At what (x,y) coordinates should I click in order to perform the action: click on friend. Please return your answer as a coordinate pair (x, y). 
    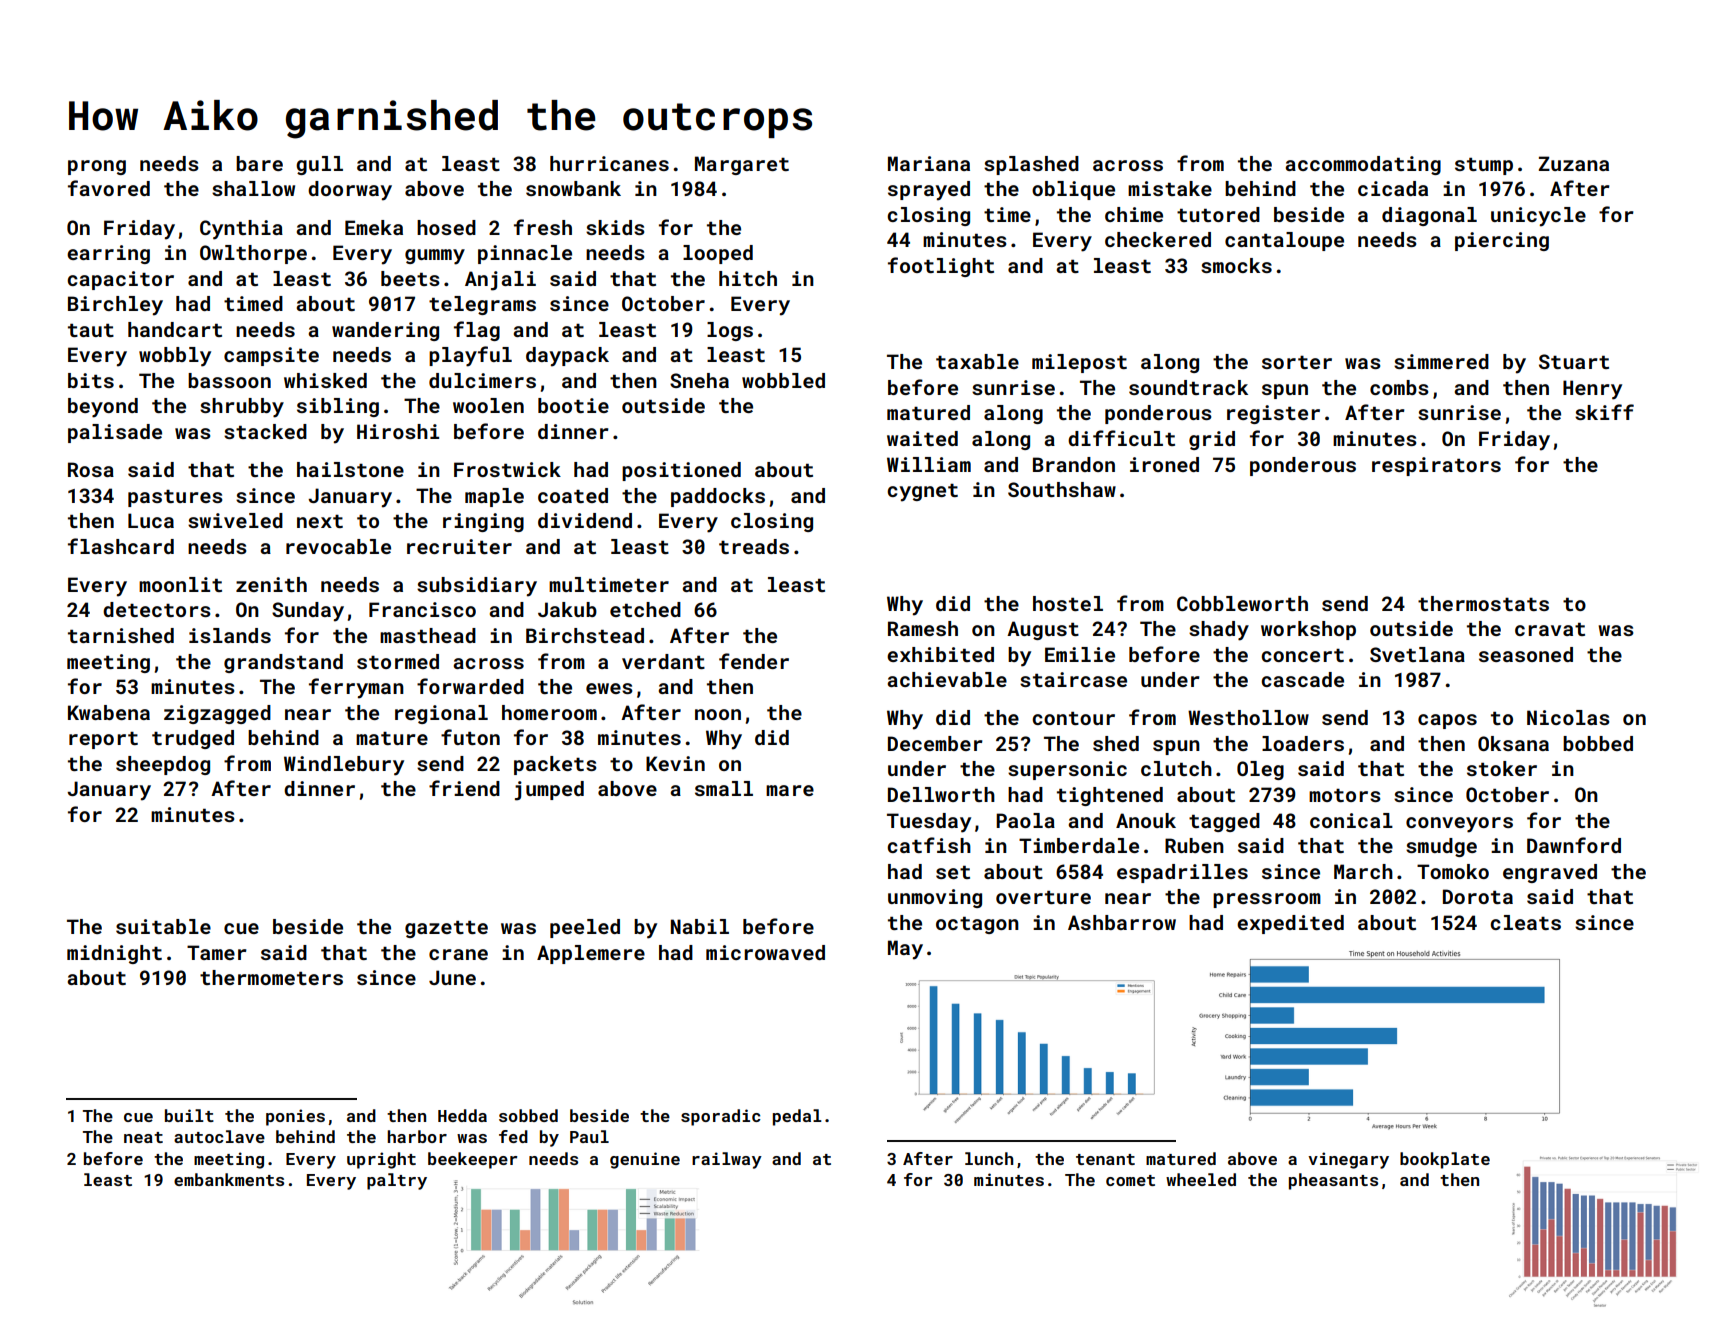
    Looking at the image, I should click on (464, 788).
